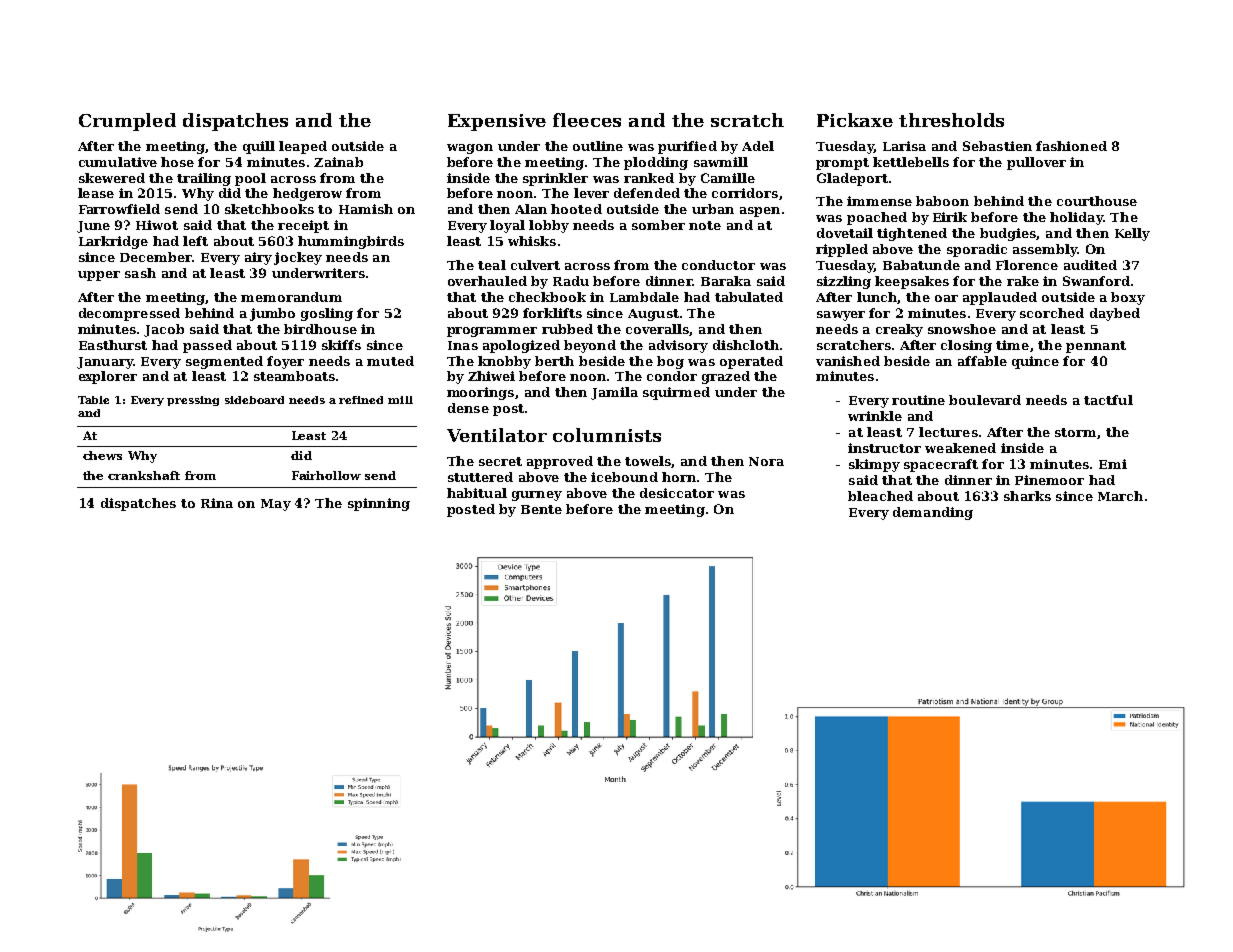 This document has height=952, width=1233. I want to click on corridors, so click(745, 193).
